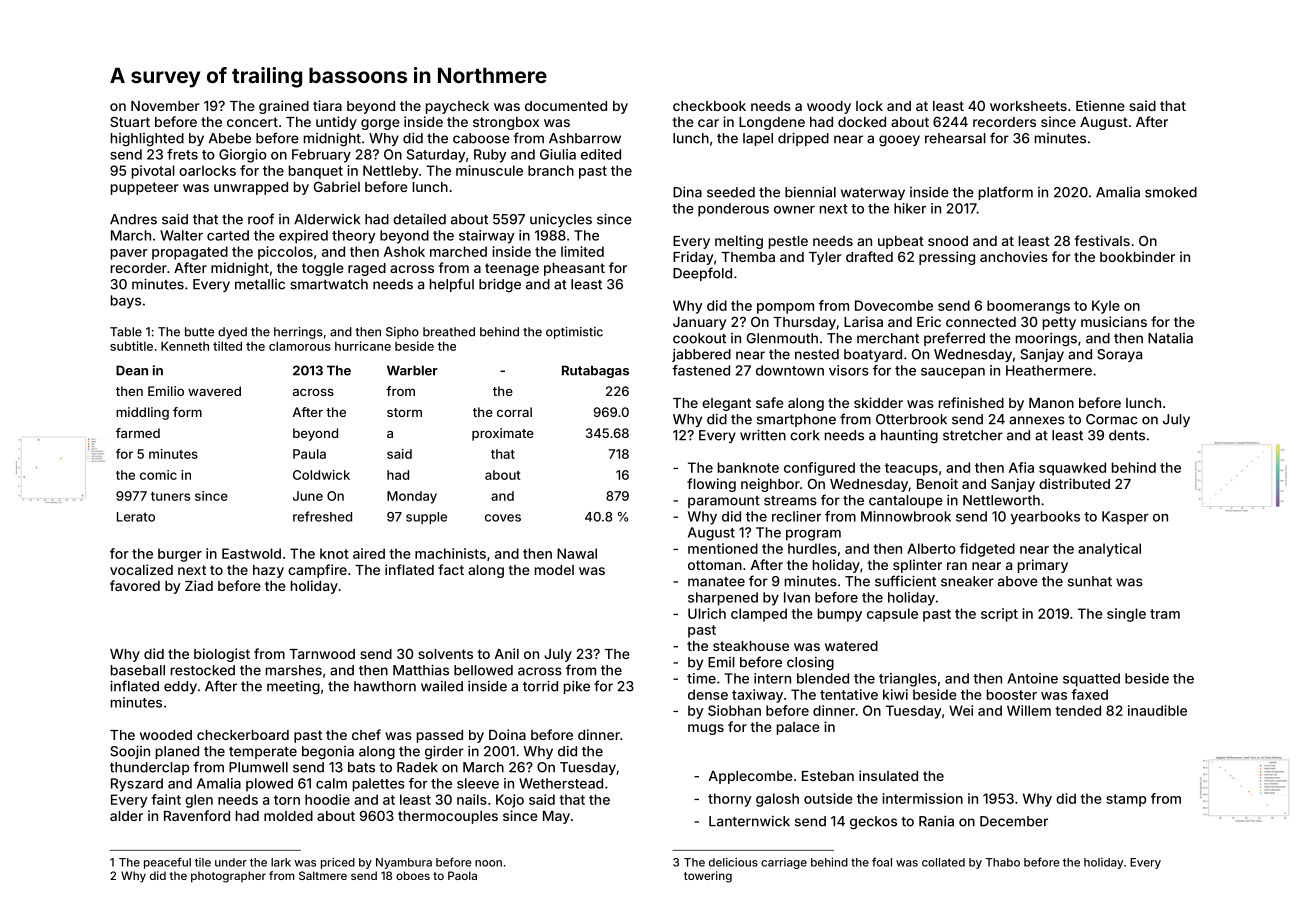 The image size is (1308, 924). What do you see at coordinates (1089, 694) in the screenshot?
I see `faxed` at bounding box center [1089, 694].
